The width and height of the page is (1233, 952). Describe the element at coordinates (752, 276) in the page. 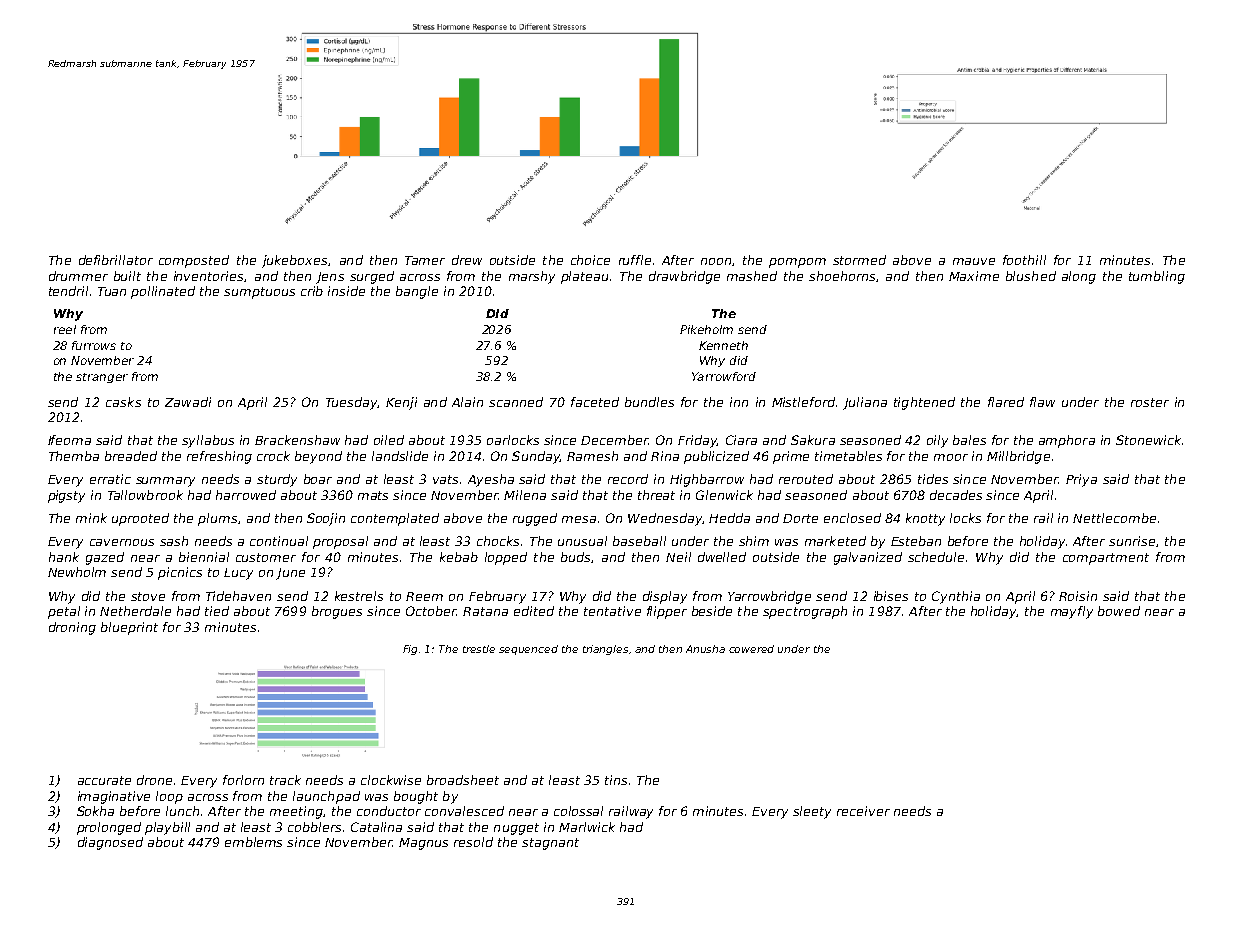

I see `mashed` at that location.
